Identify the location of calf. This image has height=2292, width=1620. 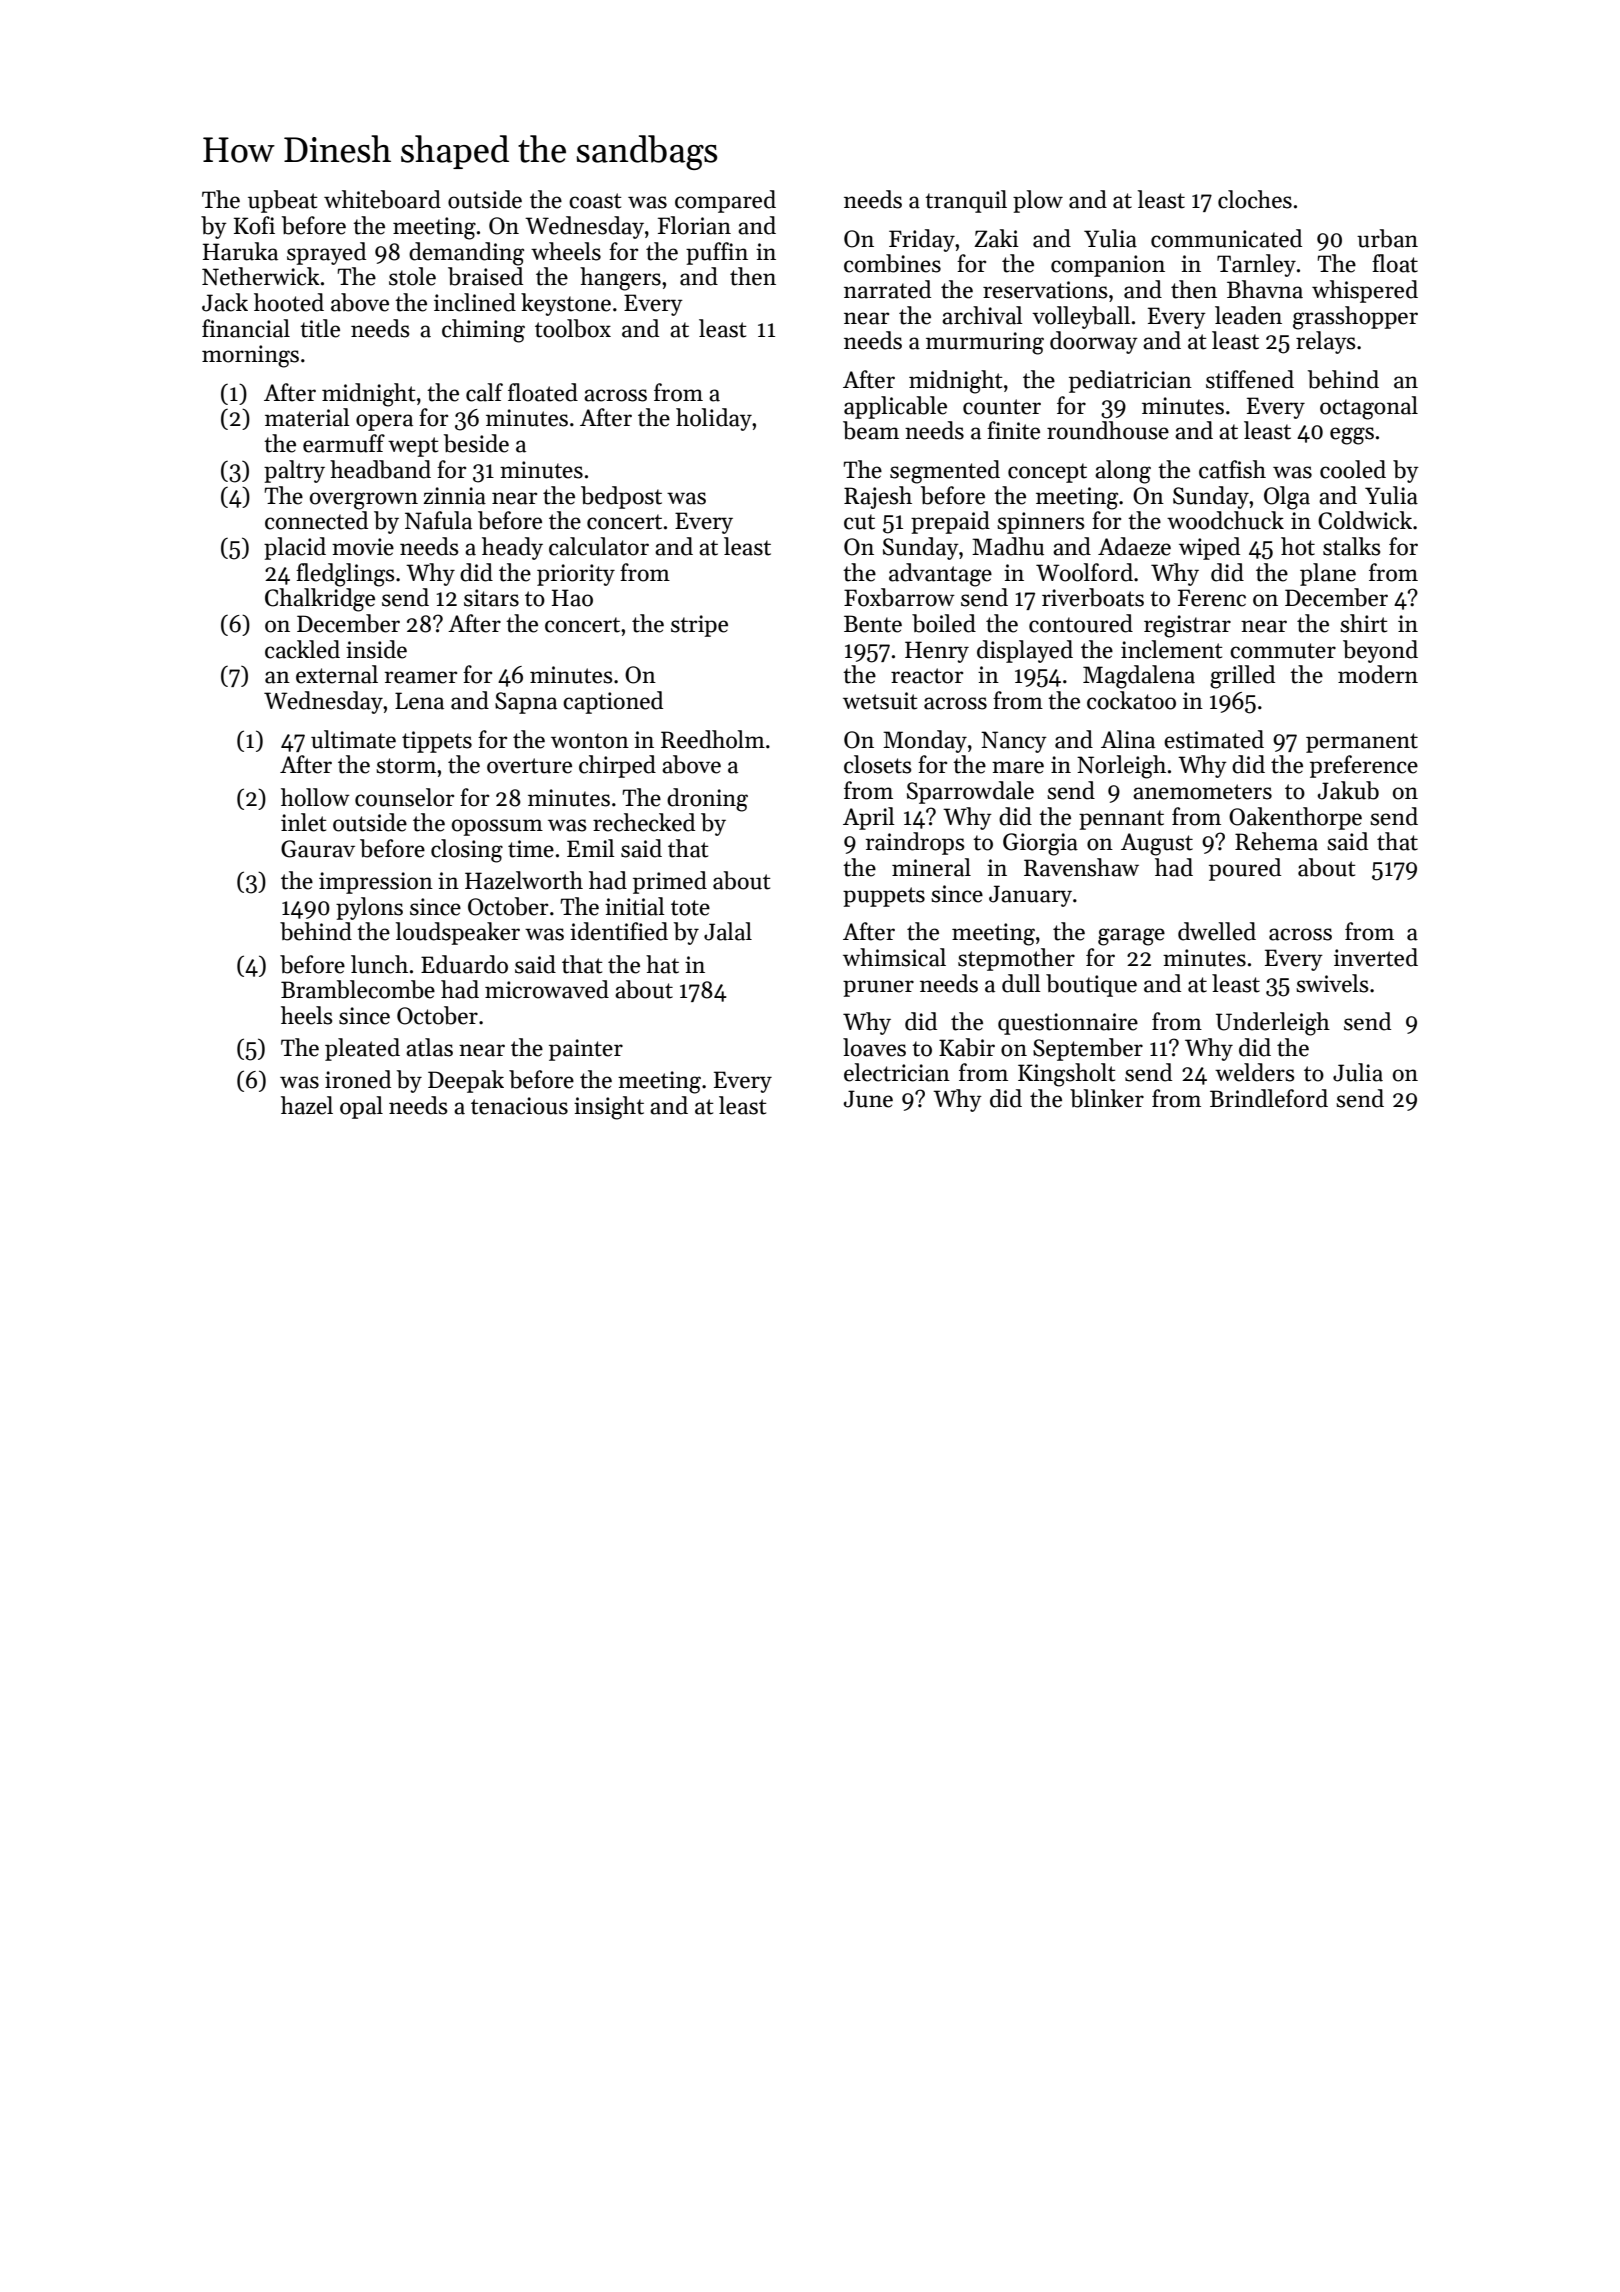
(484, 392).
